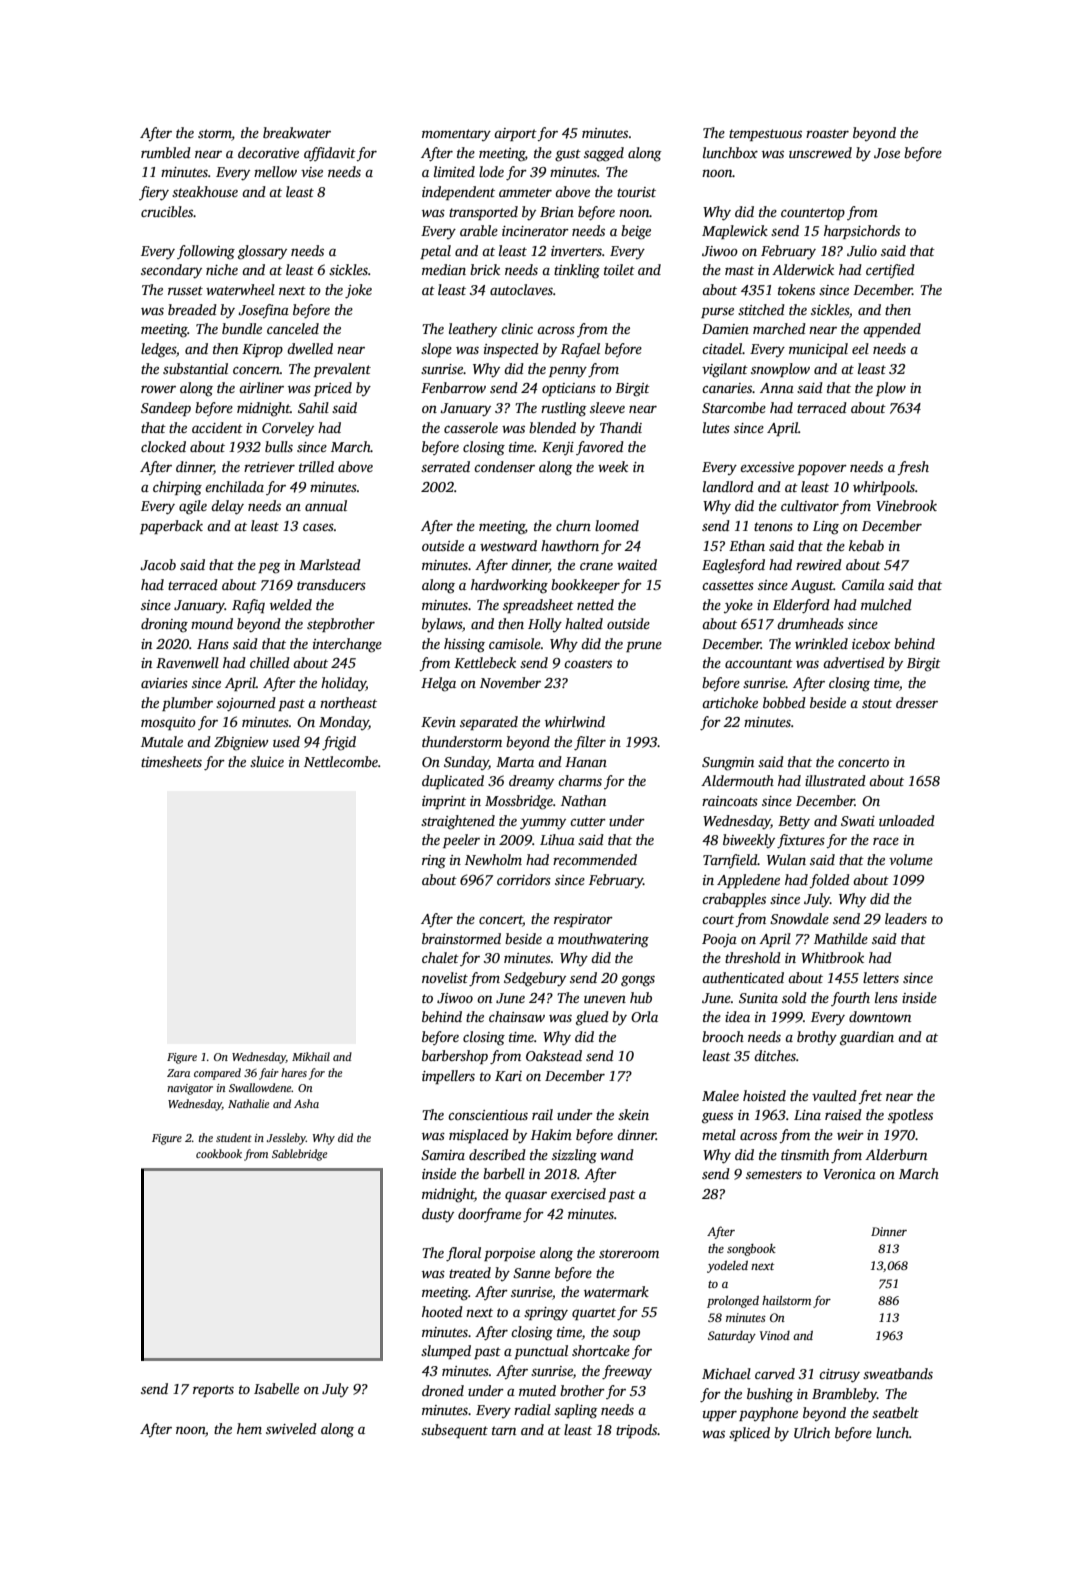 Image resolution: width=1085 pixels, height=1572 pixels. Describe the element at coordinates (867, 1038) in the document. I see `guardian` at that location.
